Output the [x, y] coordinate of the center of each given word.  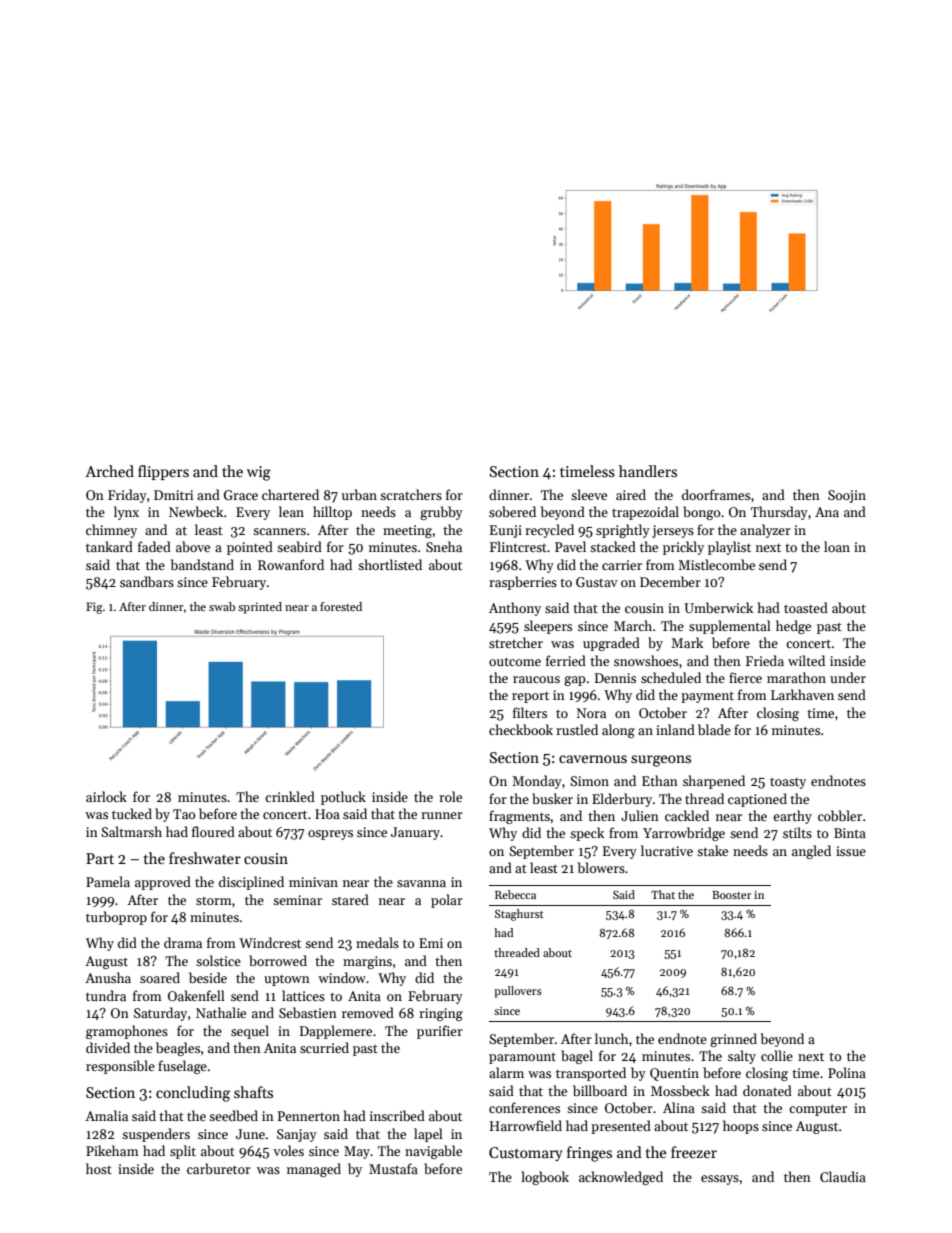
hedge [793, 627]
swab [222, 606]
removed [368, 1012]
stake [712, 850]
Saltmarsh [131, 831]
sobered [512, 511]
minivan [313, 882]
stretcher [516, 642]
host [99, 1168]
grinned [733, 1040]
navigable [433, 1152]
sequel [250, 1032]
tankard [109, 546]
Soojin [847, 496]
